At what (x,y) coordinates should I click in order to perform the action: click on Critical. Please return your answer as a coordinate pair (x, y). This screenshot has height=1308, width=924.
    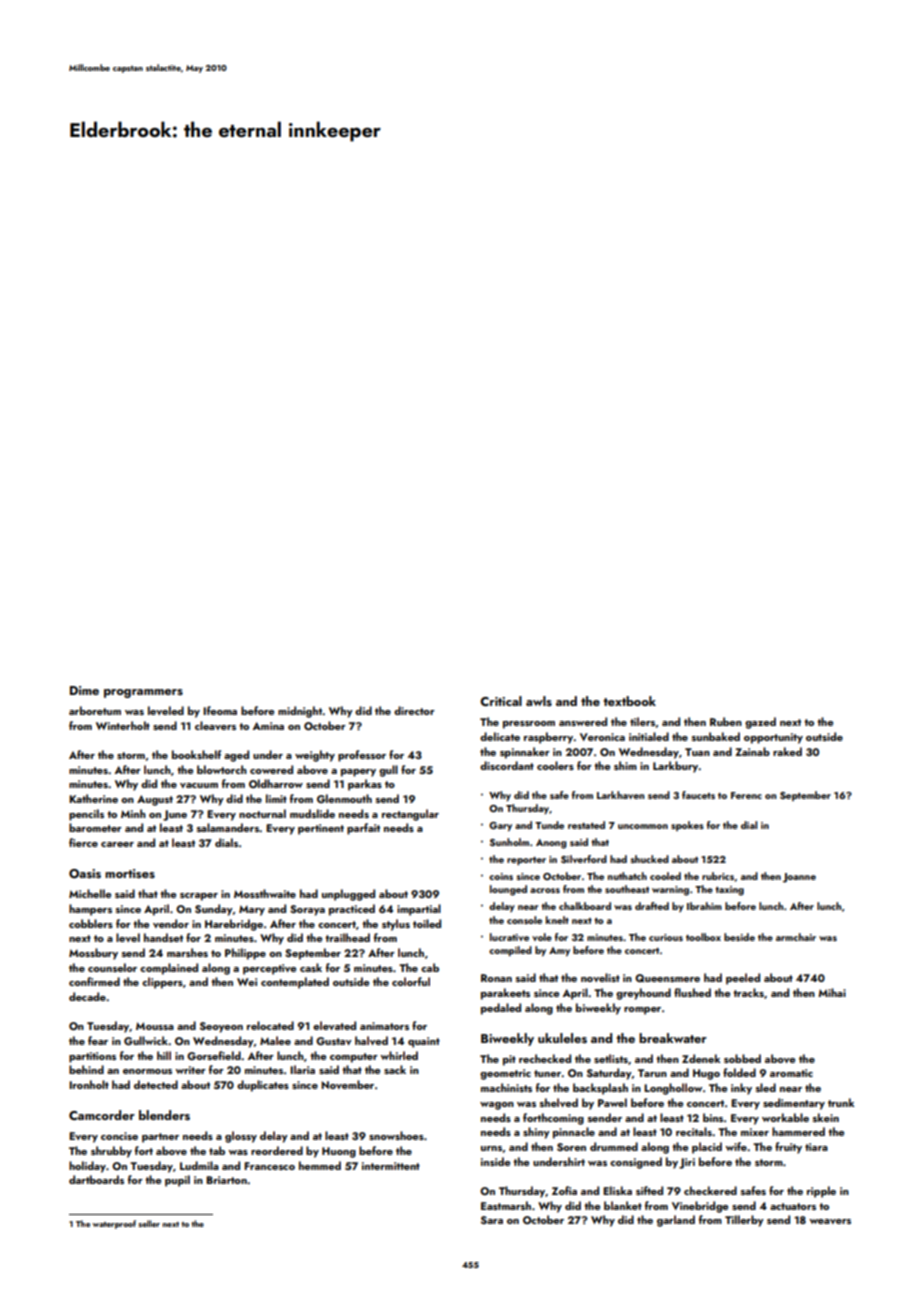
    Looking at the image, I should click on (501, 701).
